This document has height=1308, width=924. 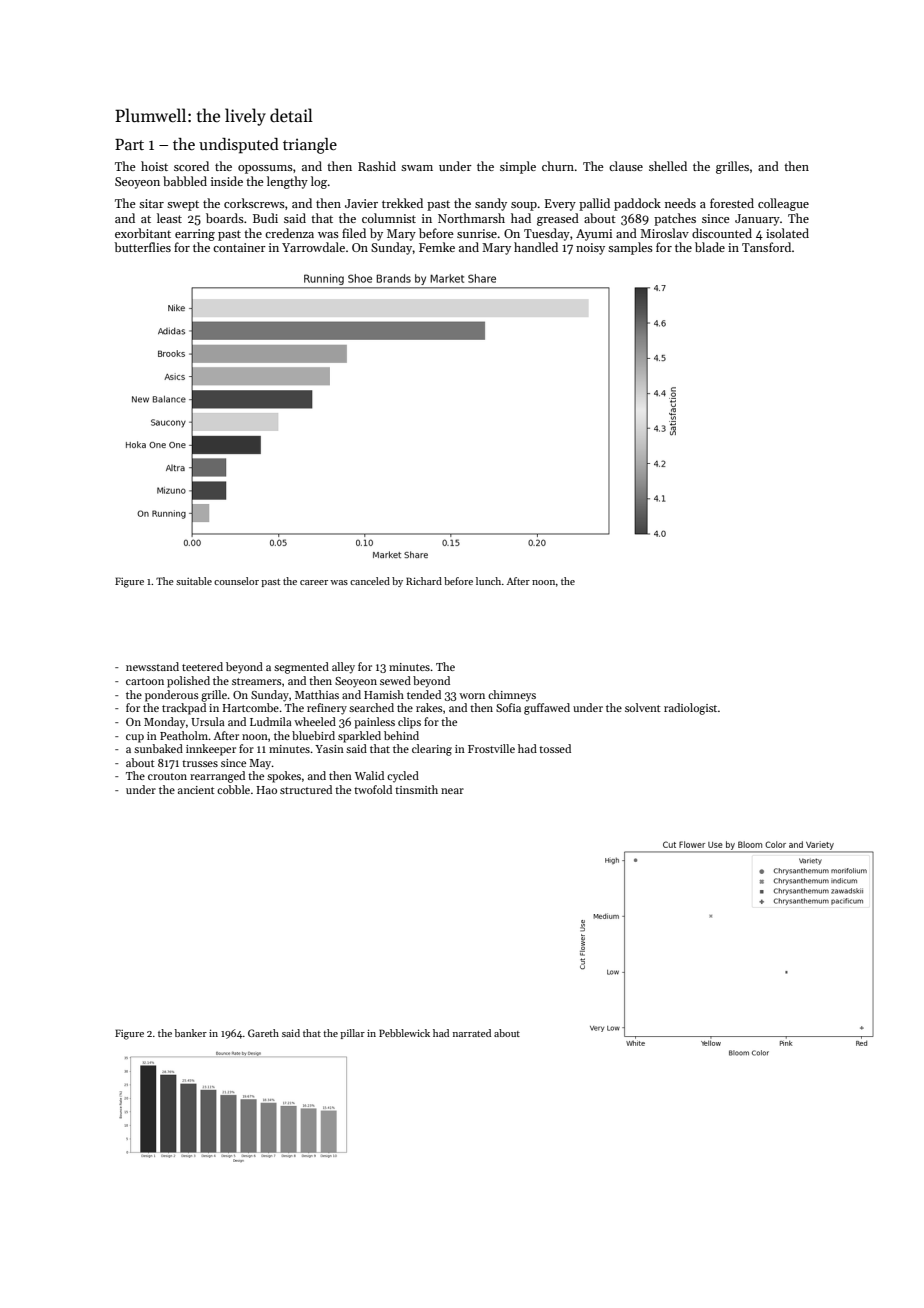 What do you see at coordinates (142, 247) in the document?
I see `butterflies` at bounding box center [142, 247].
